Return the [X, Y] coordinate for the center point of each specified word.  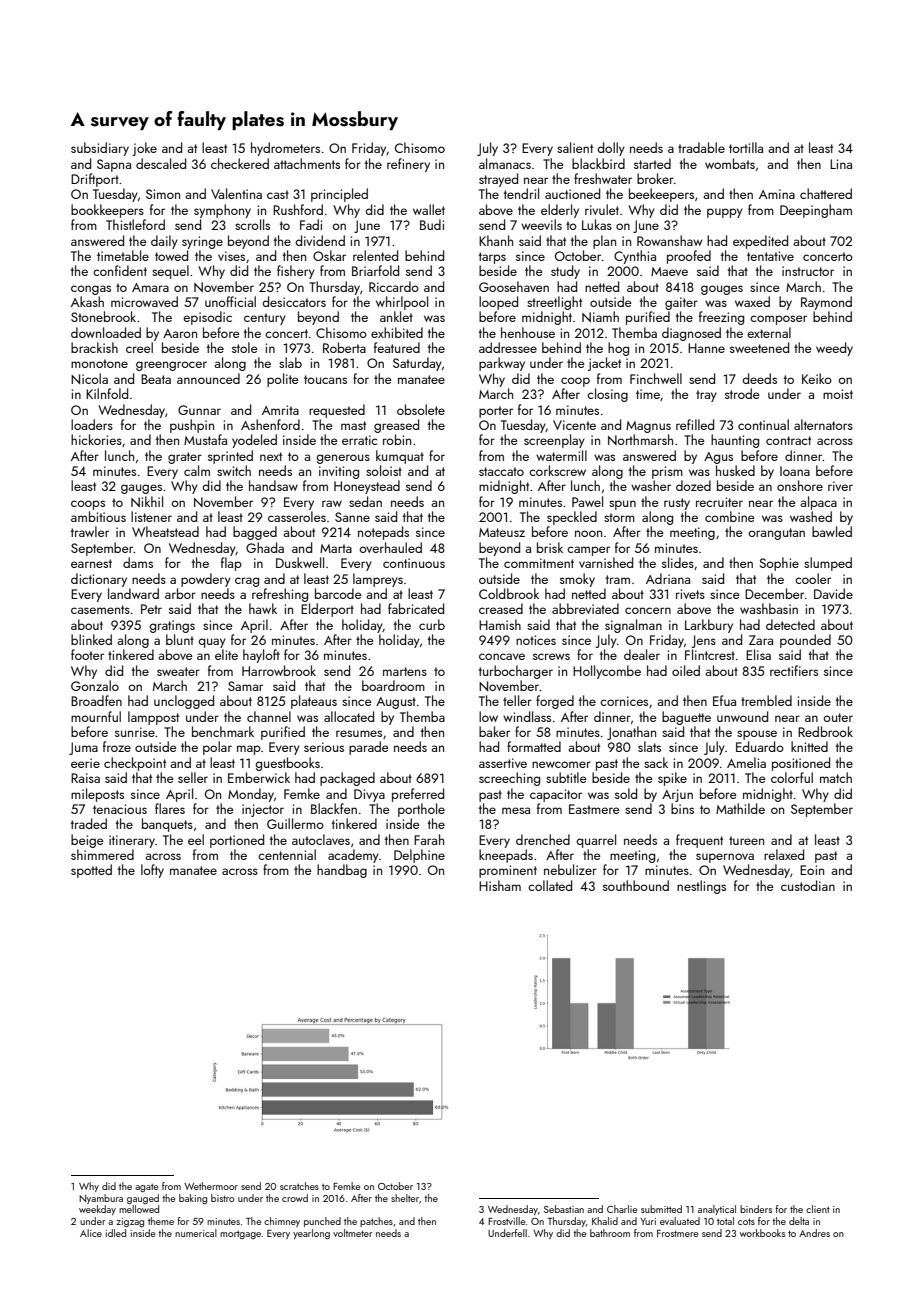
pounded [805, 641]
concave [502, 656]
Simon [163, 194]
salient [575, 147]
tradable [701, 147]
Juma [83, 748]
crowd [295, 1198]
